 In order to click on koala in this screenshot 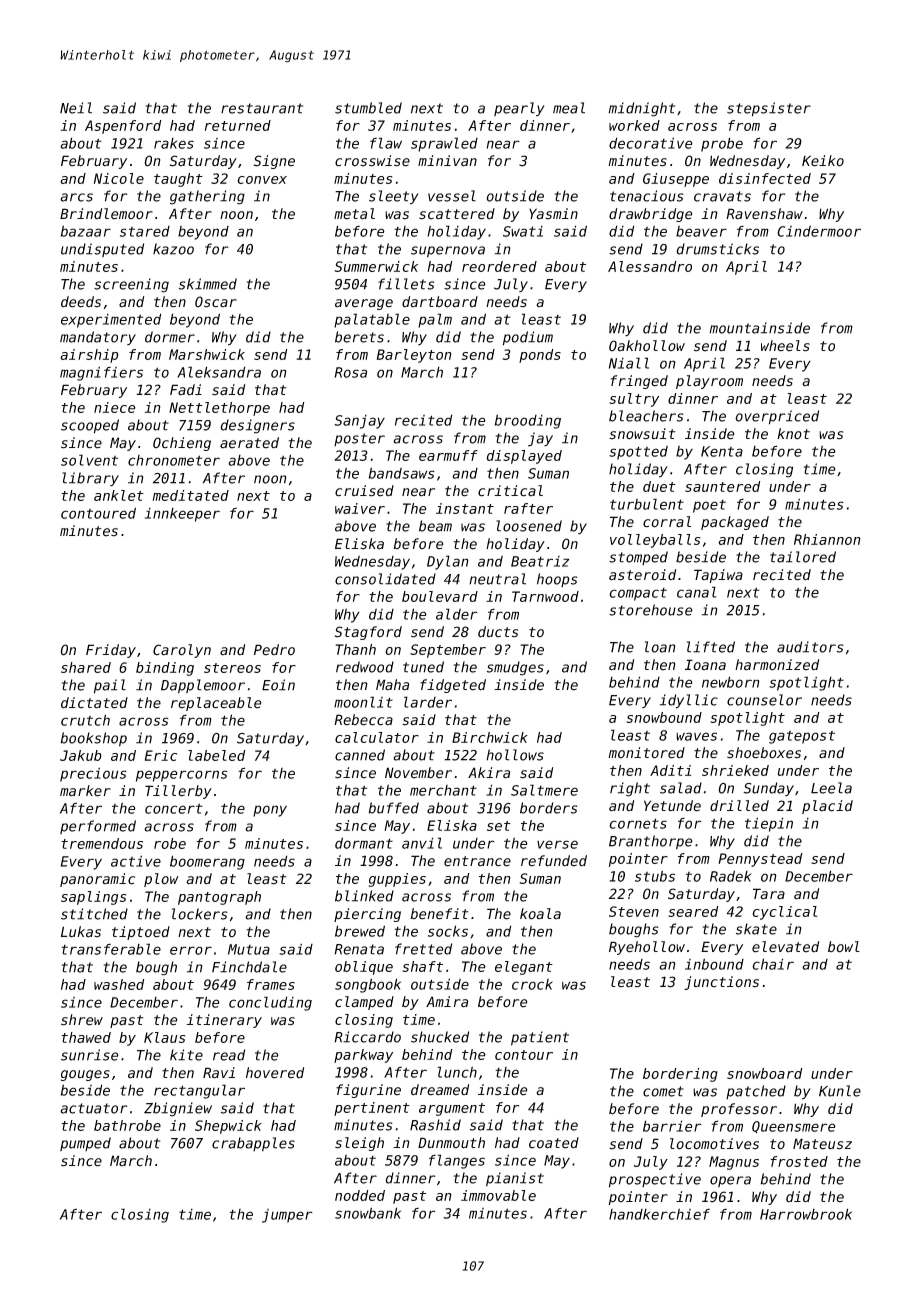, I will do `click(540, 914)`.
